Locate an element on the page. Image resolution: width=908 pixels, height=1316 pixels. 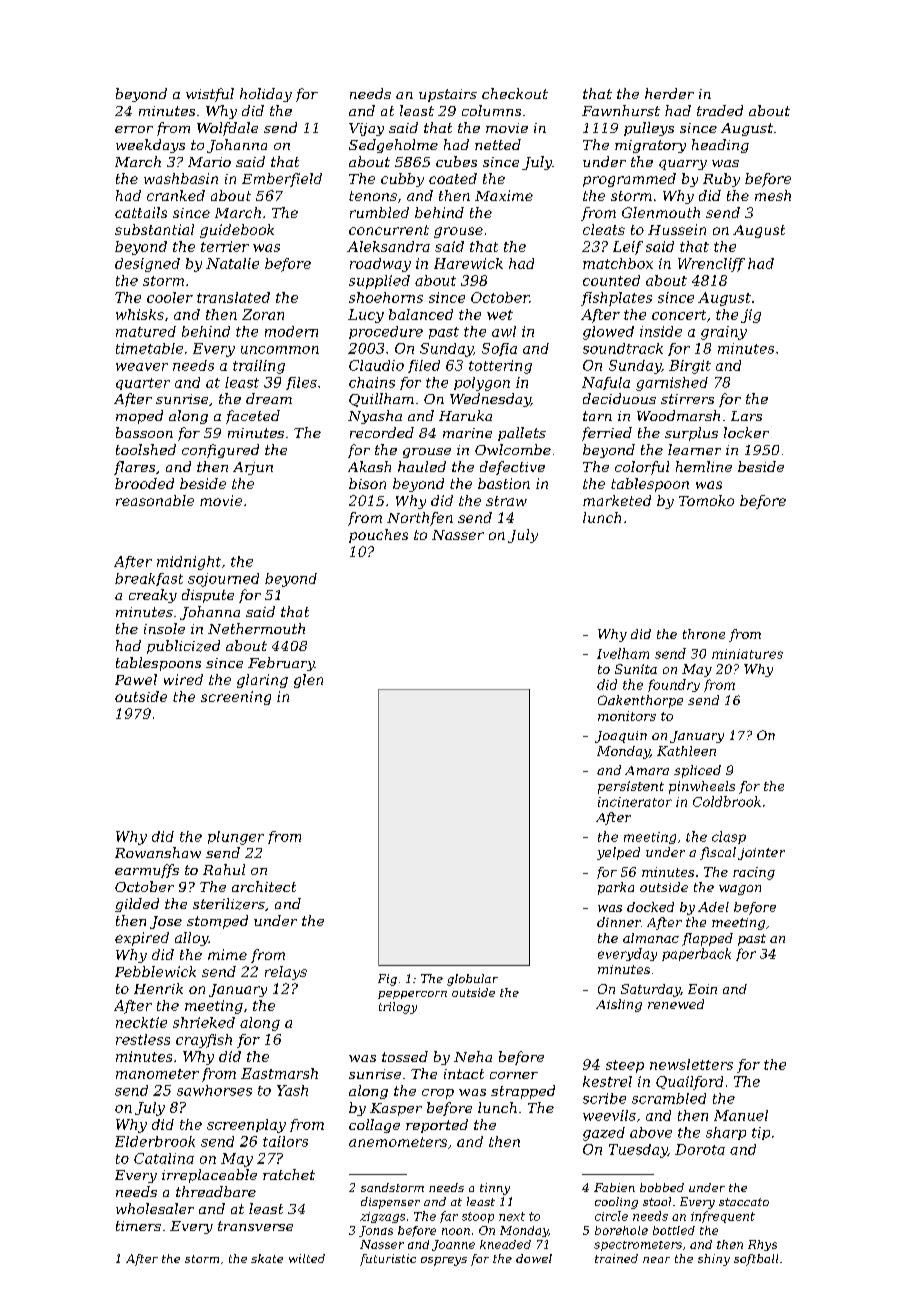
Neha is located at coordinates (473, 1056).
